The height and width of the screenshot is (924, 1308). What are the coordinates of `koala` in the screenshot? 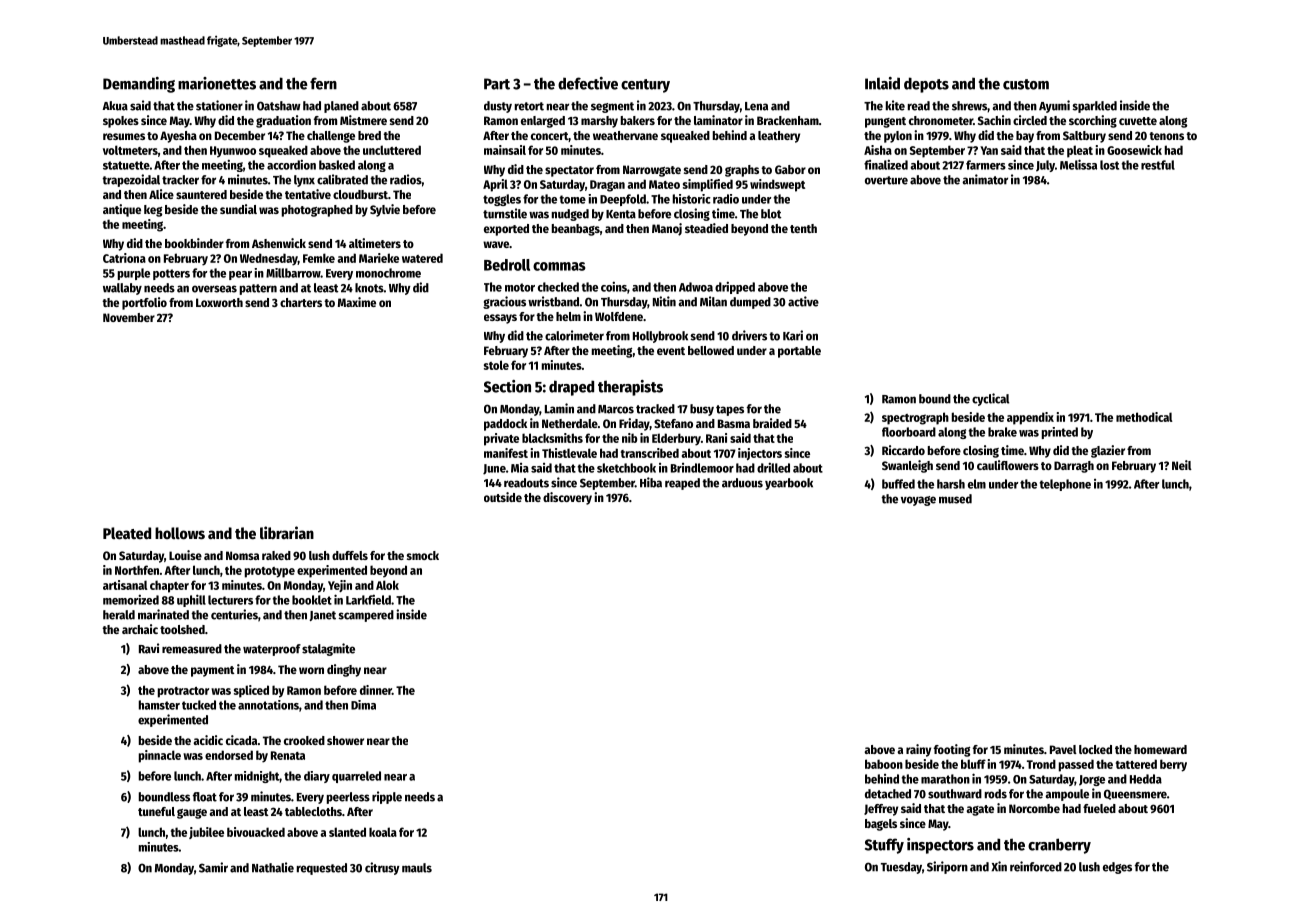 It's located at (383, 832).
